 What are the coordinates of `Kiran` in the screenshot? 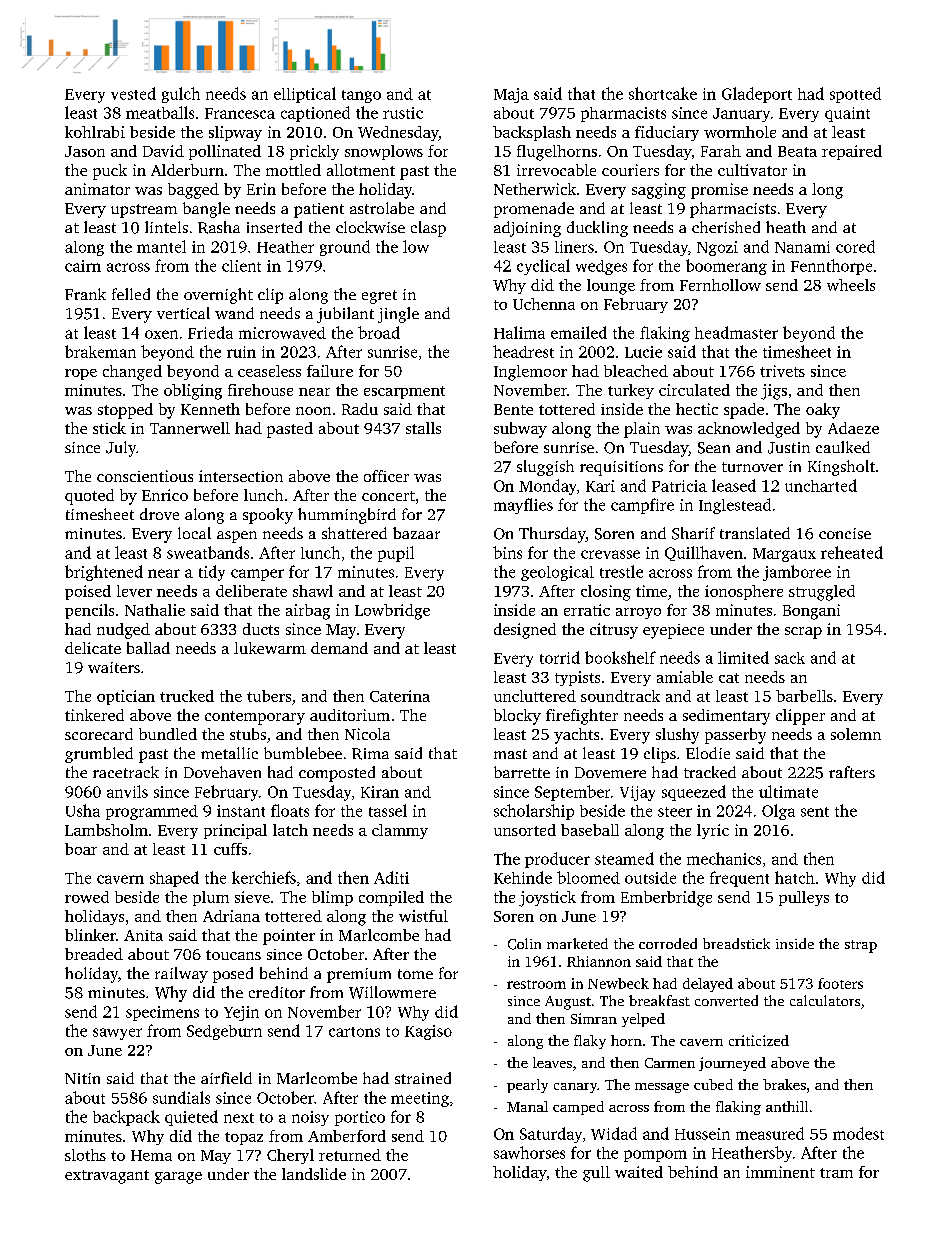 It's located at (380, 792).
